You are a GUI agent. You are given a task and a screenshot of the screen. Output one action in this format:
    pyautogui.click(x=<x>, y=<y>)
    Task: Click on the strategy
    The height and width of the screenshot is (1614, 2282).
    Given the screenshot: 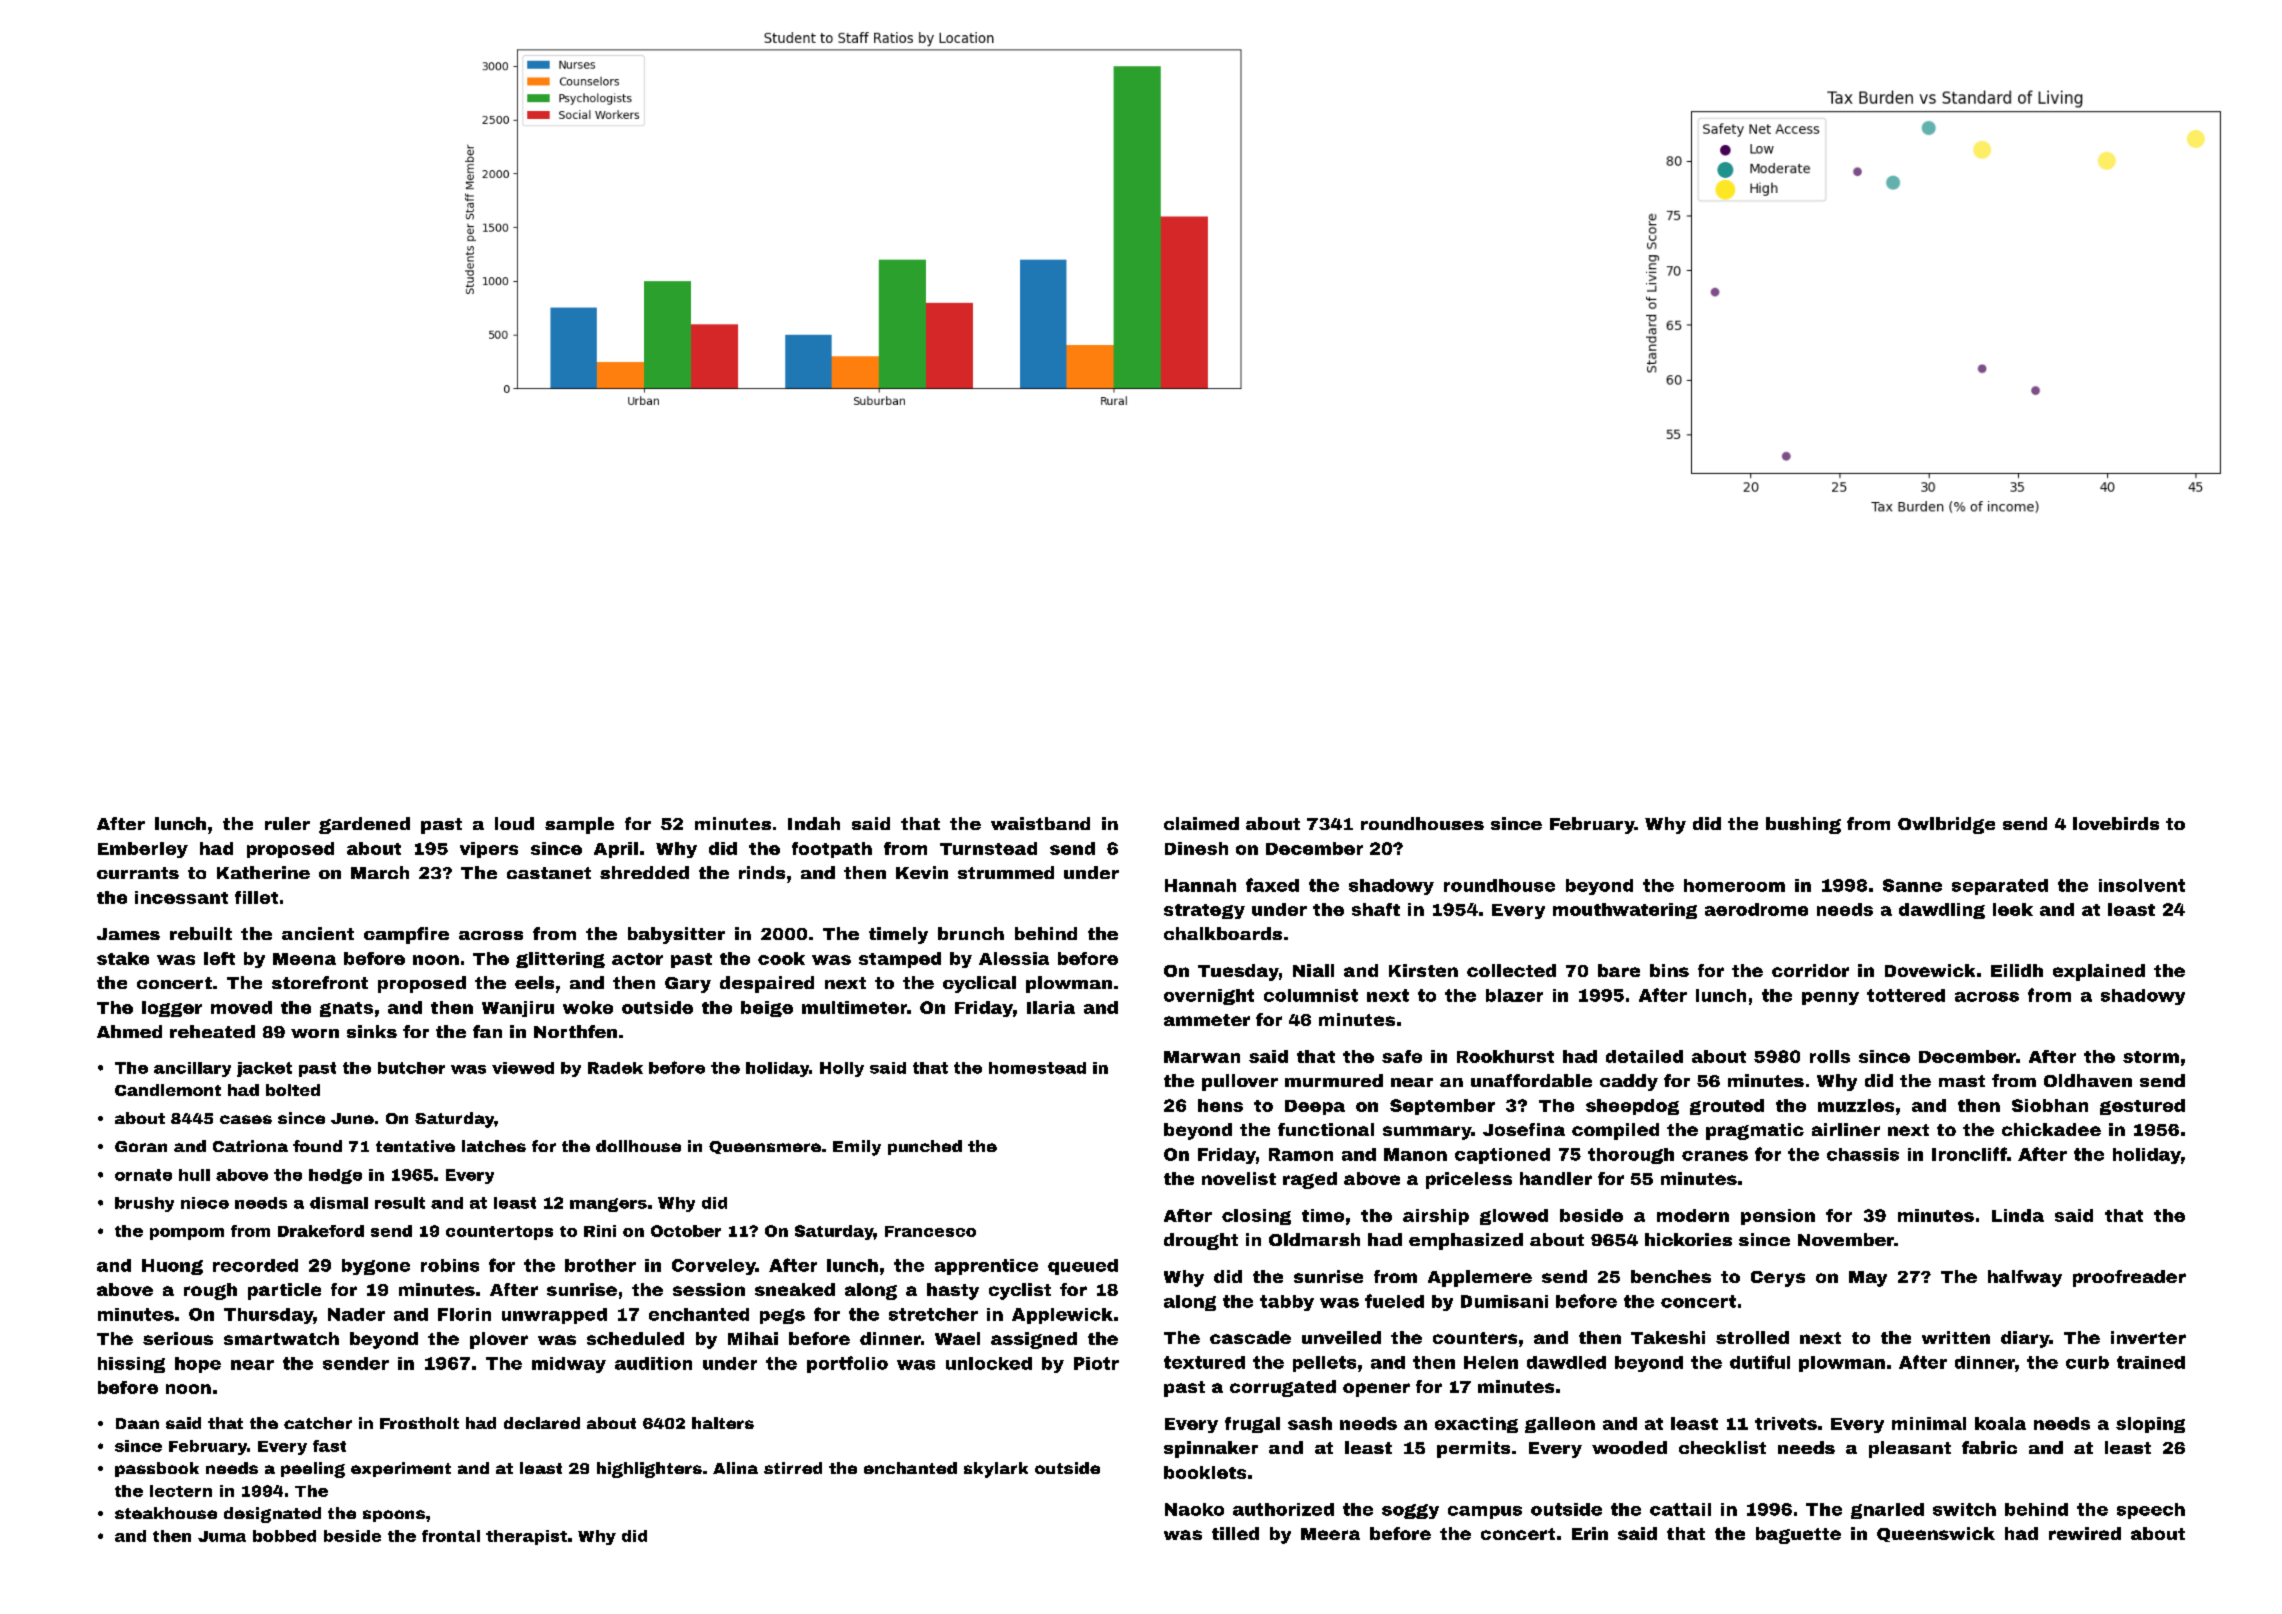 What is the action you would take?
    pyautogui.click(x=1204, y=911)
